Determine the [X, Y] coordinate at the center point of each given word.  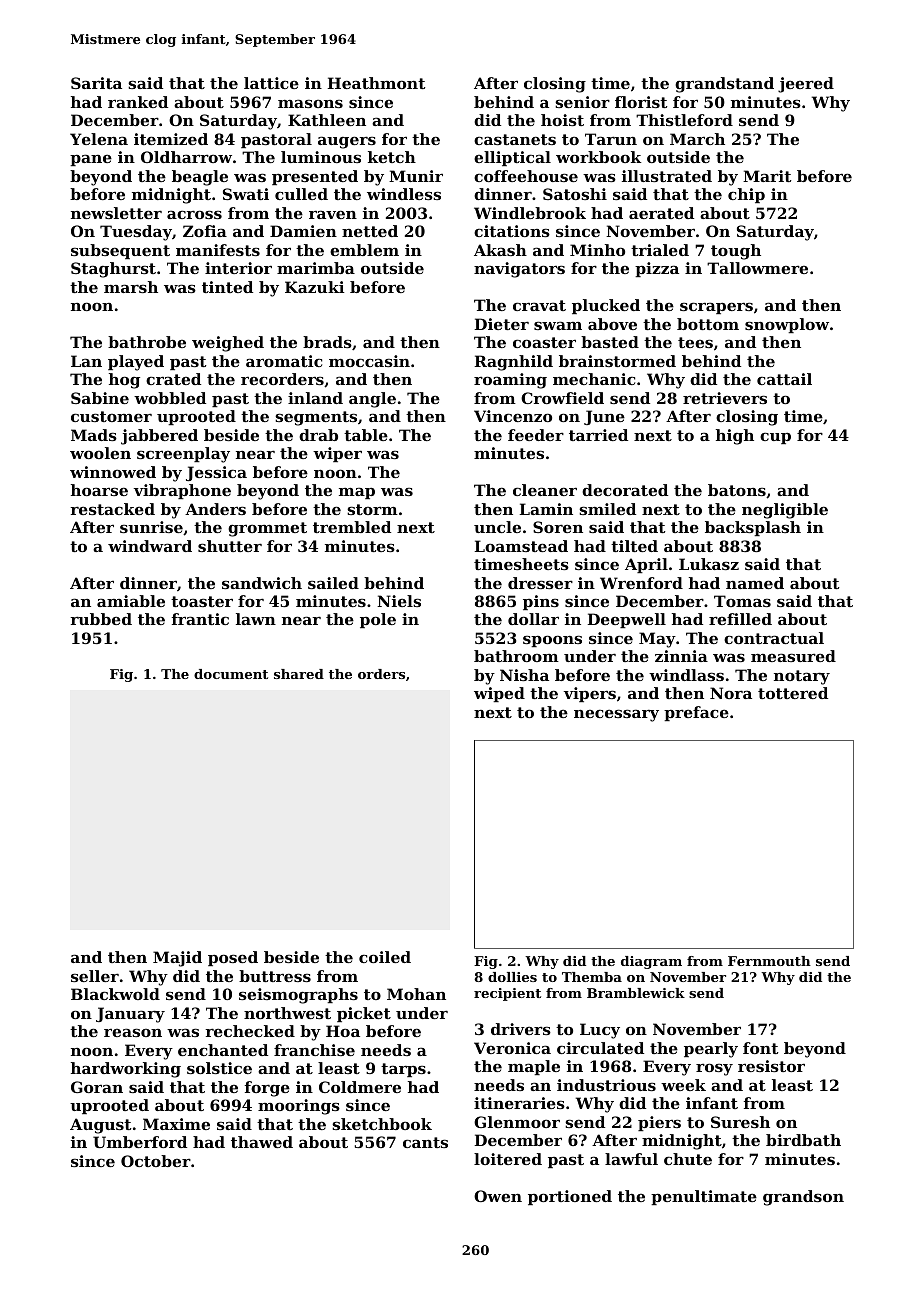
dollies [512, 977]
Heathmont [376, 83]
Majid [177, 959]
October [156, 1161]
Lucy [600, 1031]
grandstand [724, 85]
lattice [271, 83]
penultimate [704, 1197]
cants [425, 1142]
